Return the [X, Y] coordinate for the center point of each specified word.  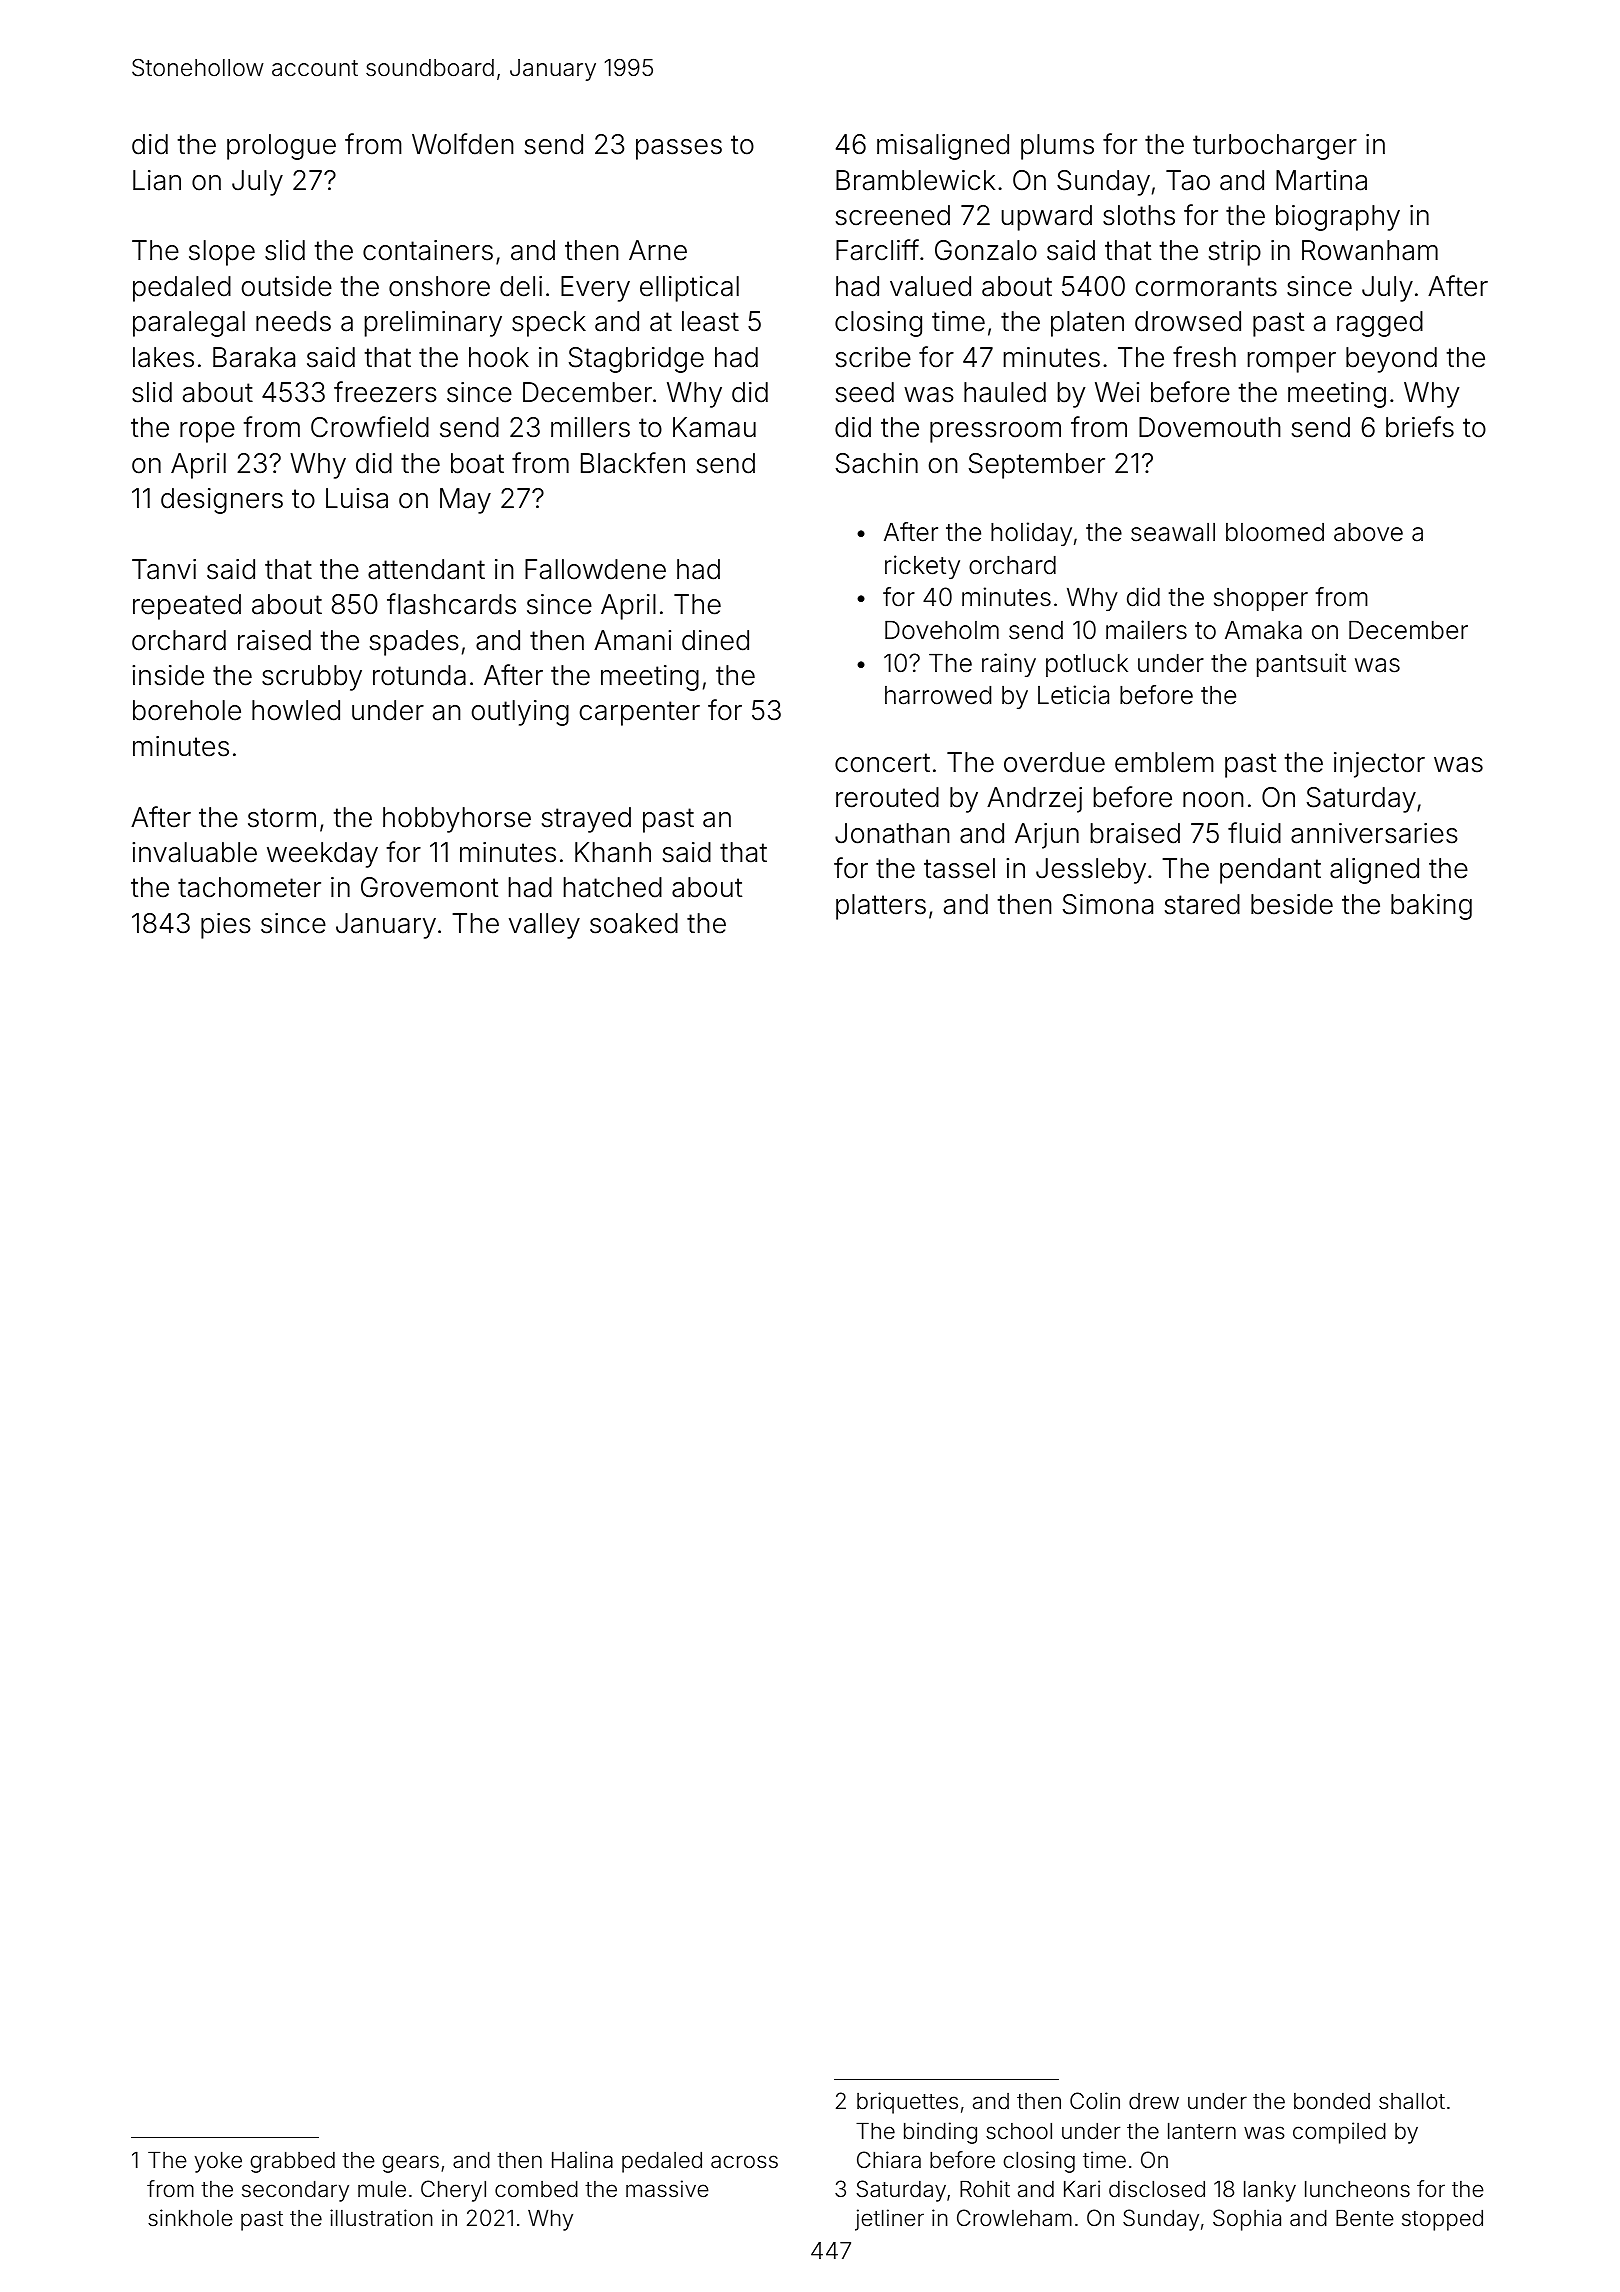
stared [1202, 904]
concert [882, 763]
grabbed [292, 2162]
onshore [439, 286]
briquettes [907, 2103]
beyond [1391, 360]
